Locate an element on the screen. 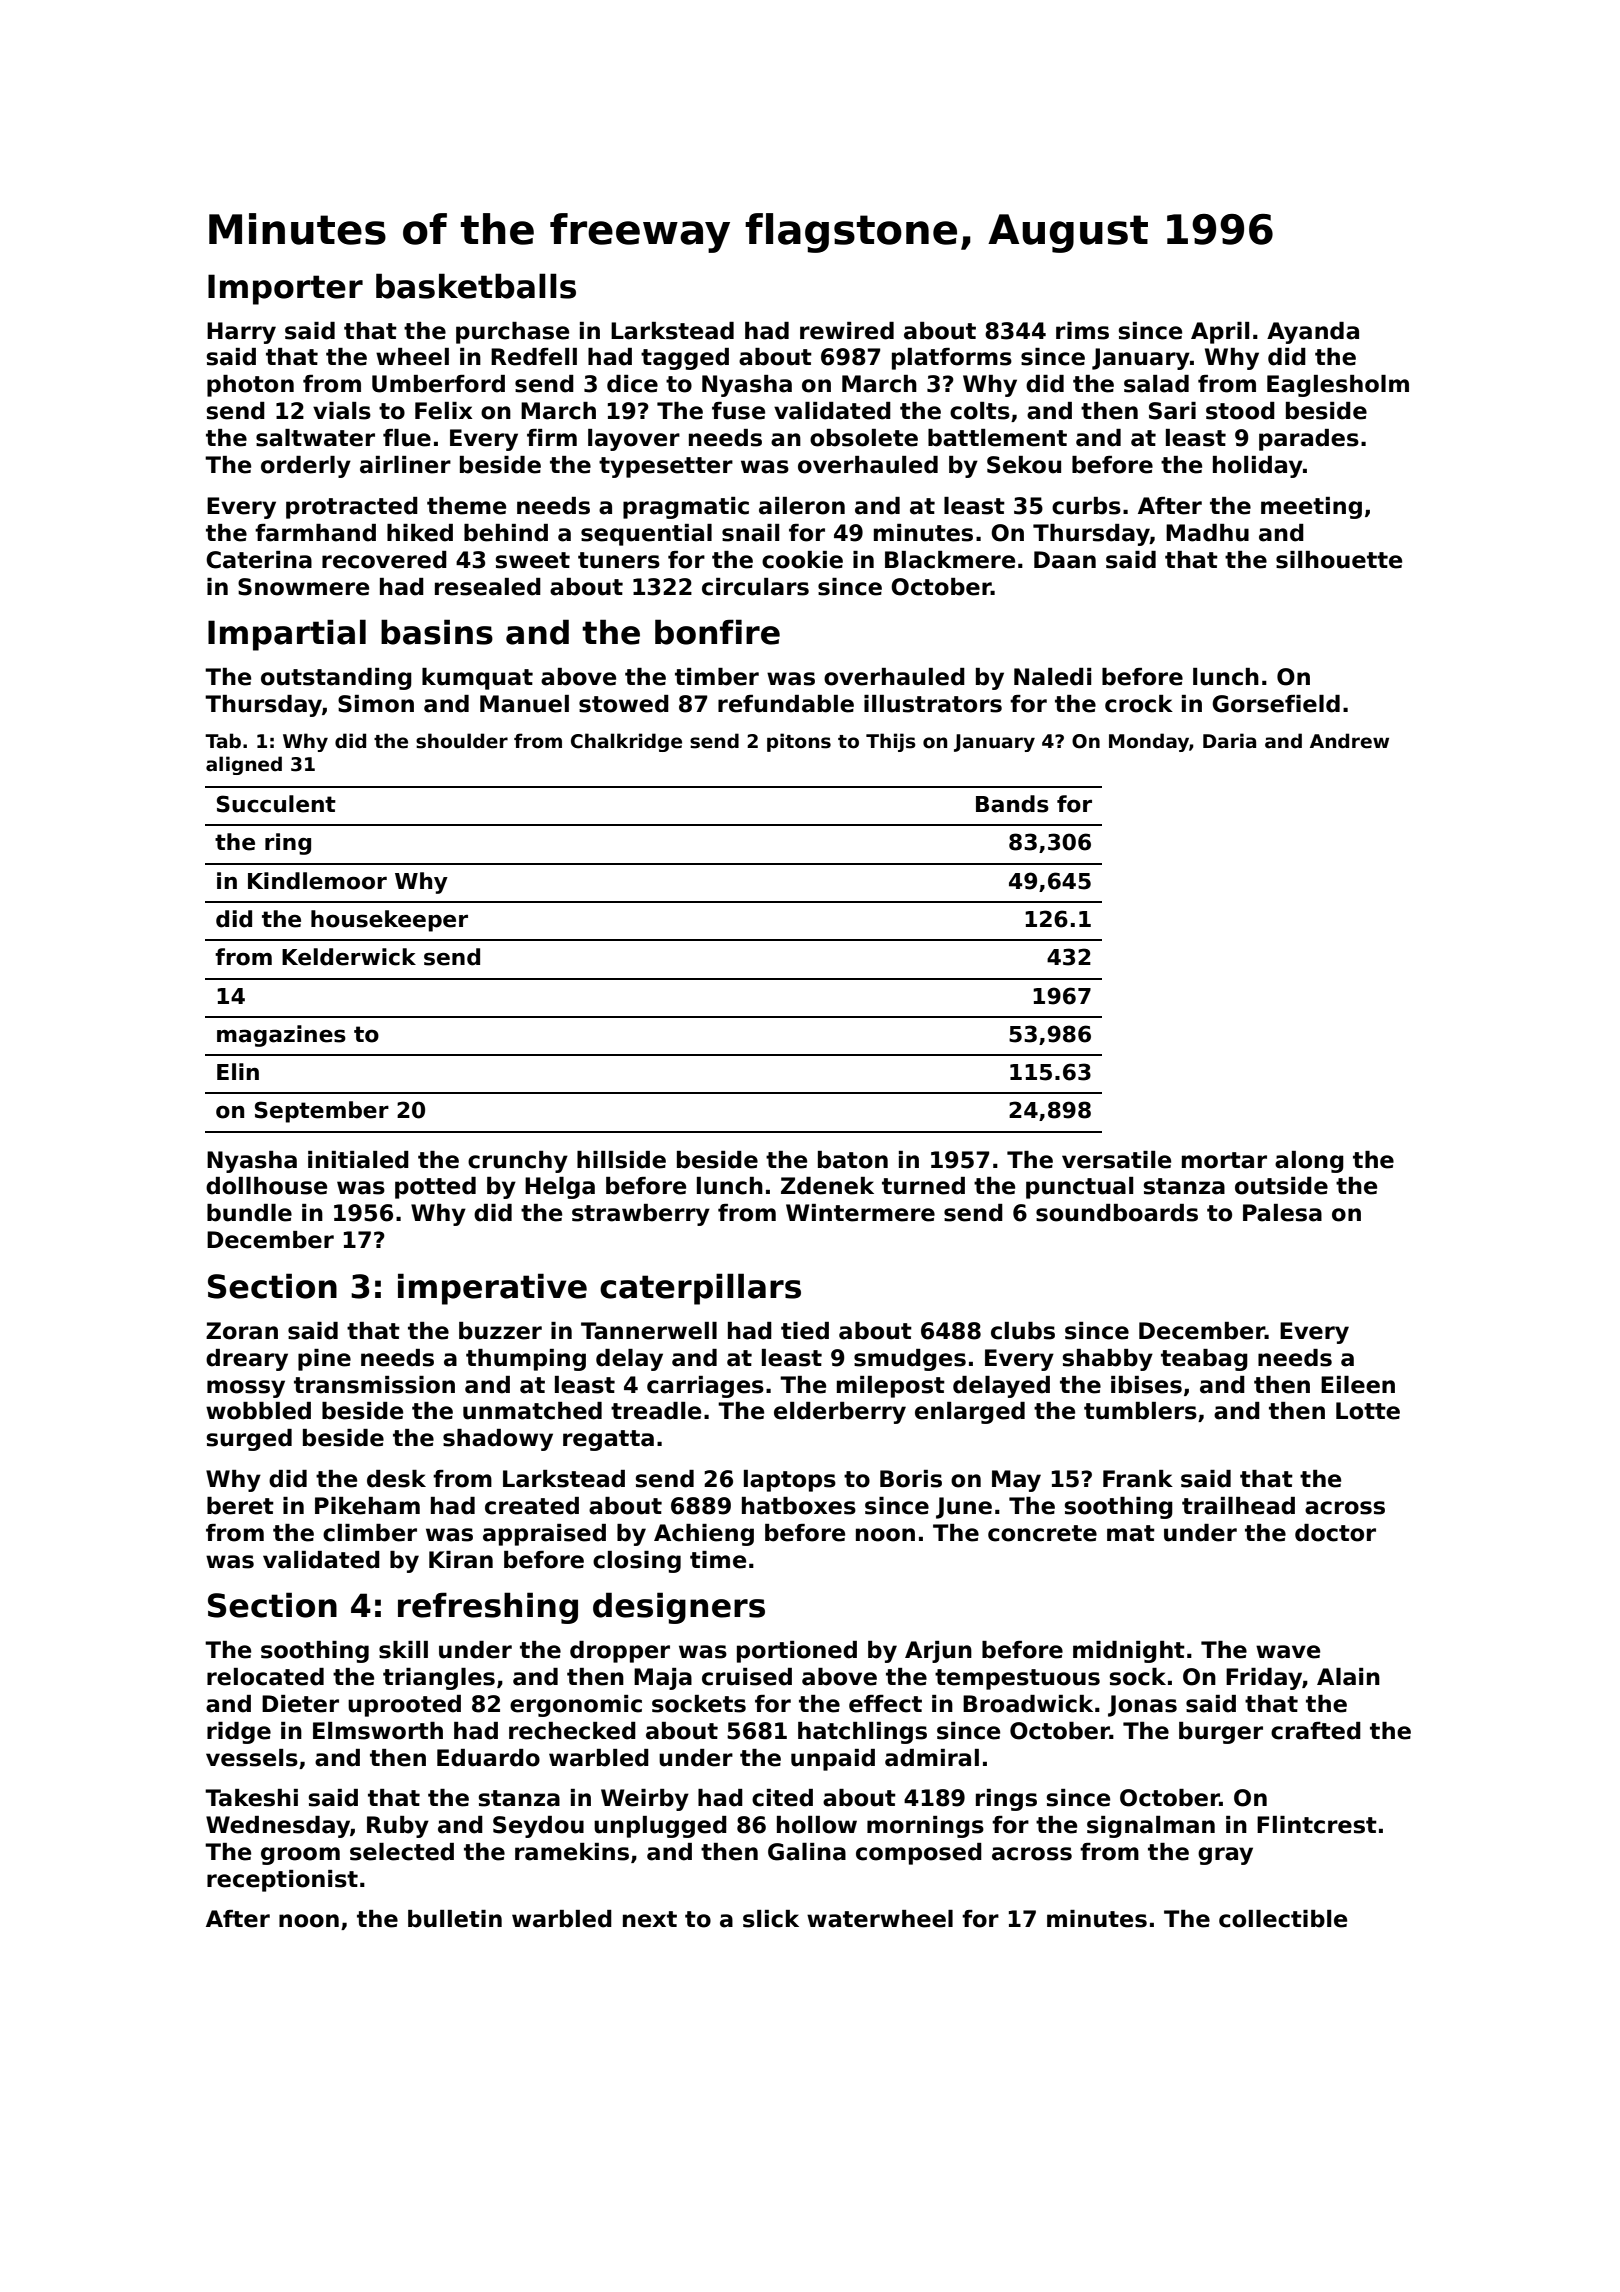  Eileen is located at coordinates (1358, 1385).
